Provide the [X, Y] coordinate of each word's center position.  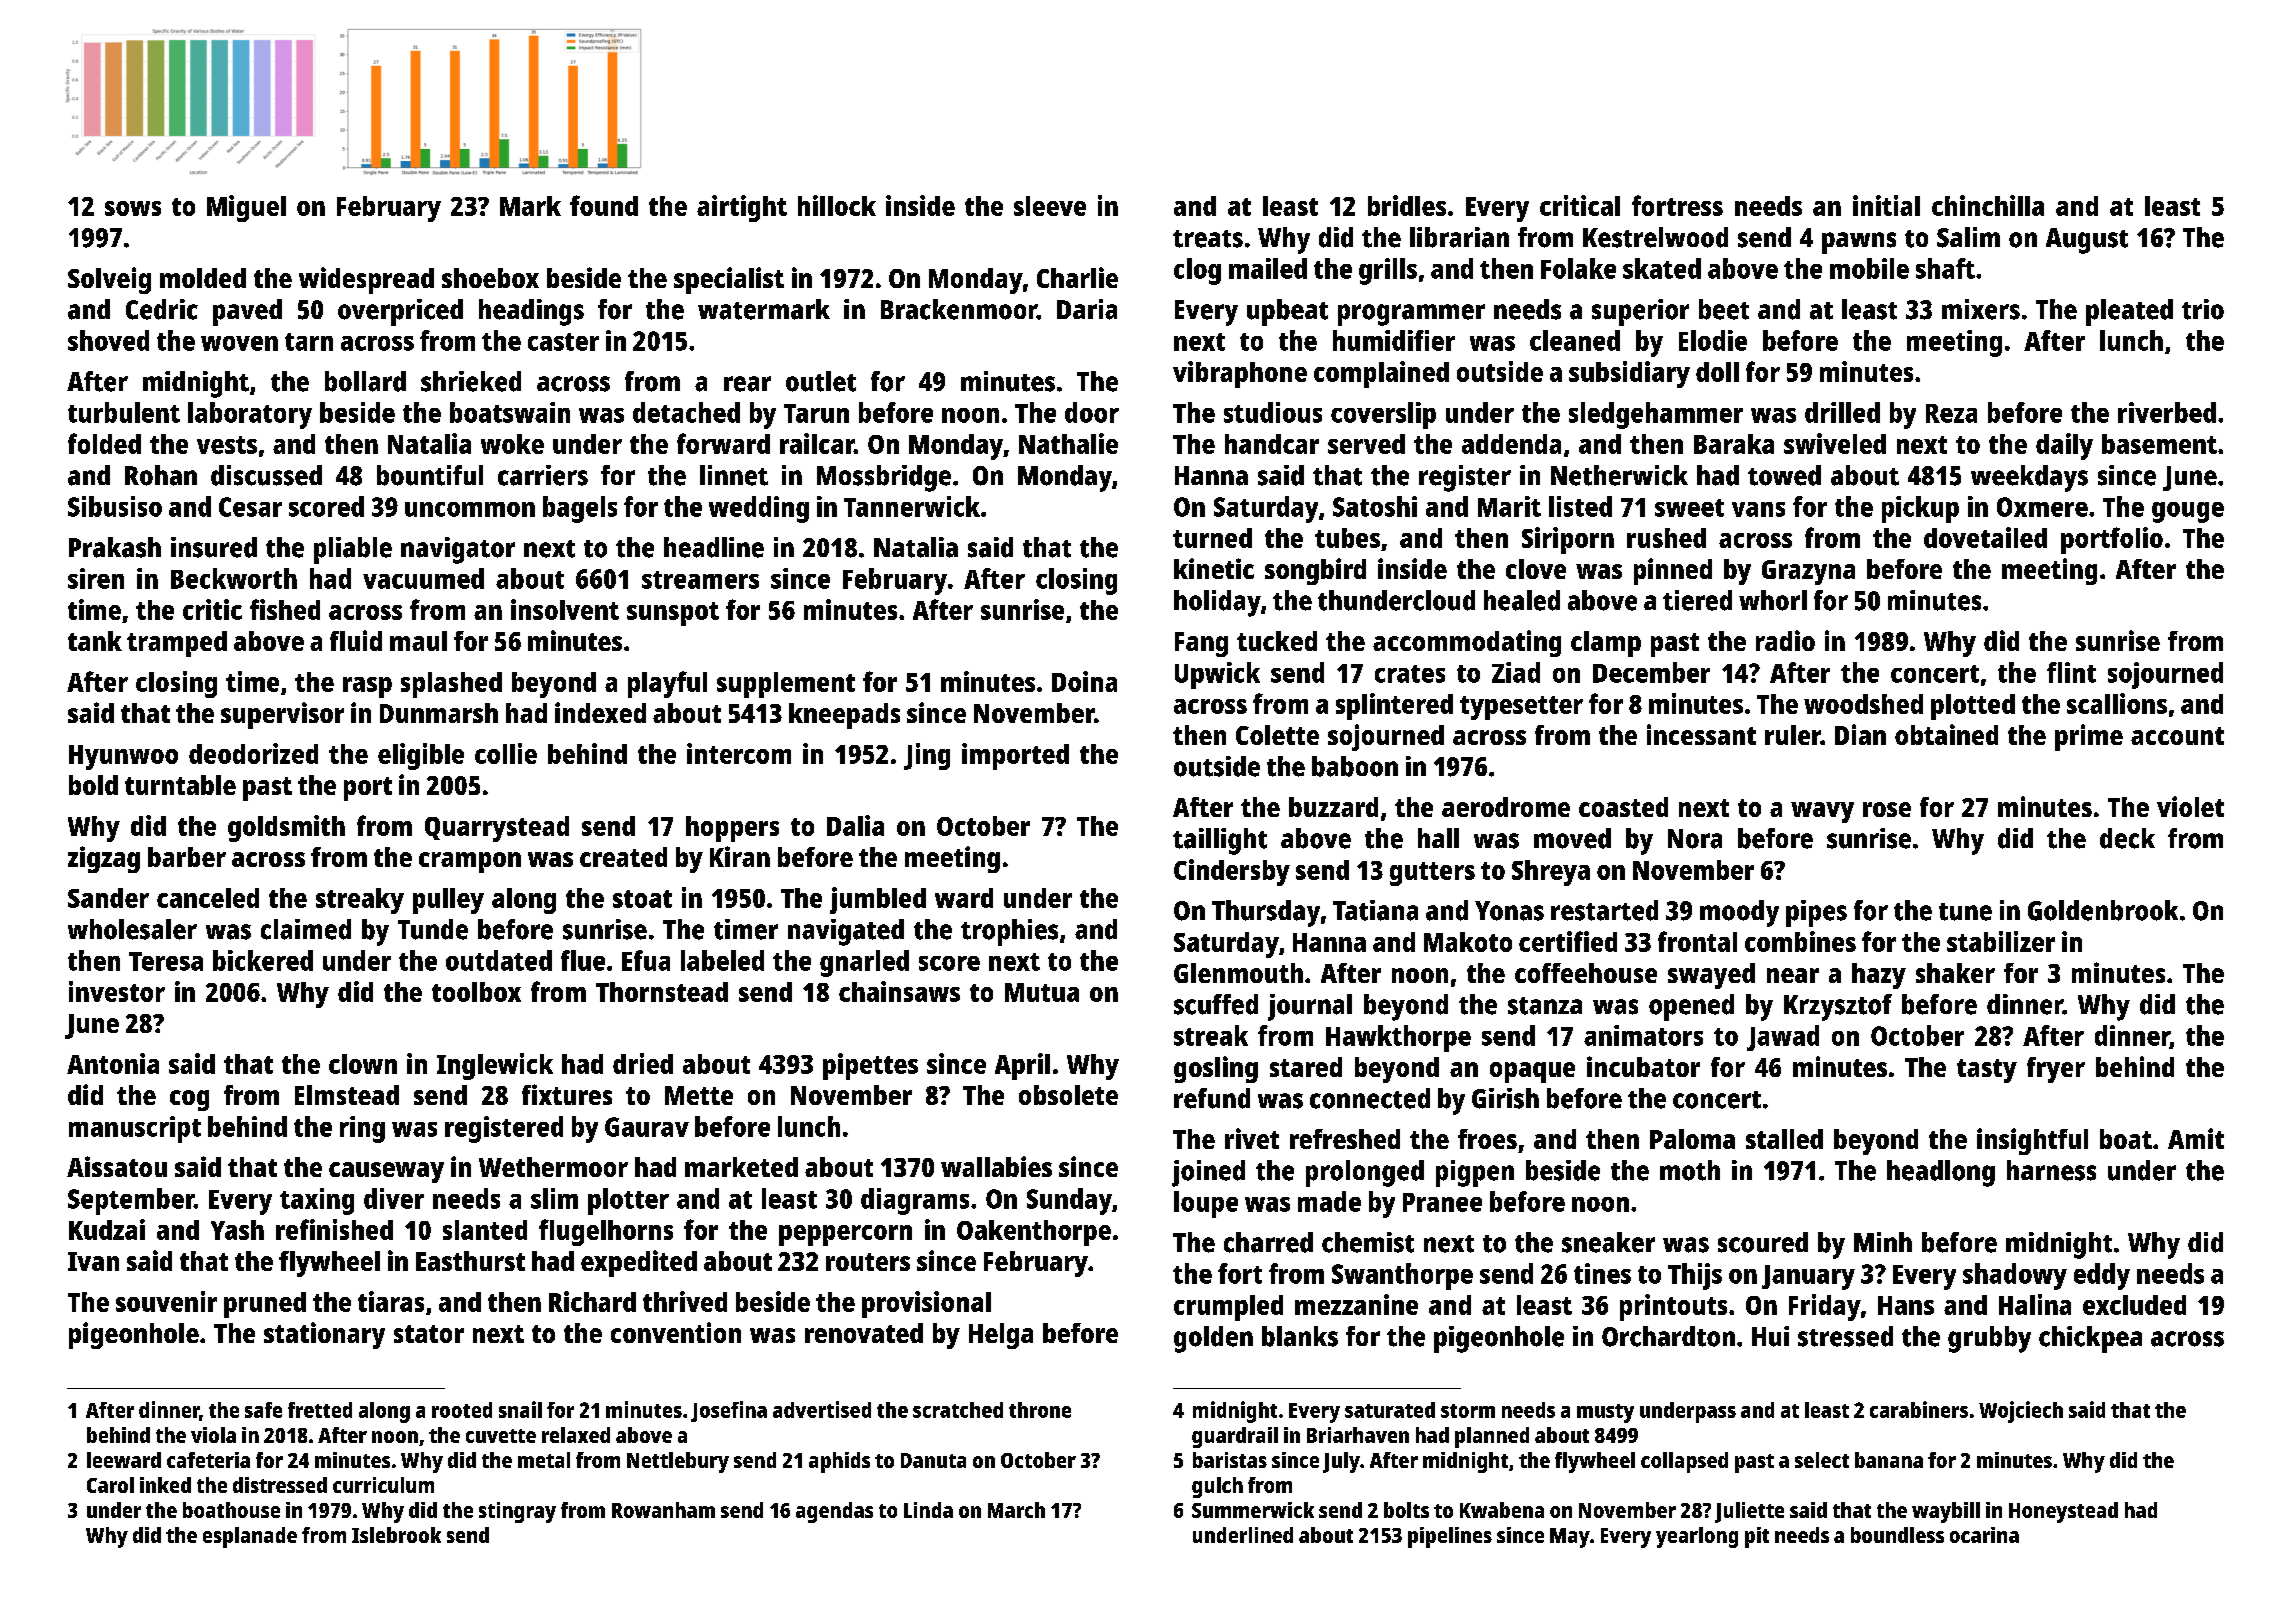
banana [1889, 1460]
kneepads [844, 716]
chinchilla [1988, 205]
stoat [642, 899]
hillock [837, 205]
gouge [2188, 512]
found [604, 205]
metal [544, 1460]
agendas [834, 1512]
